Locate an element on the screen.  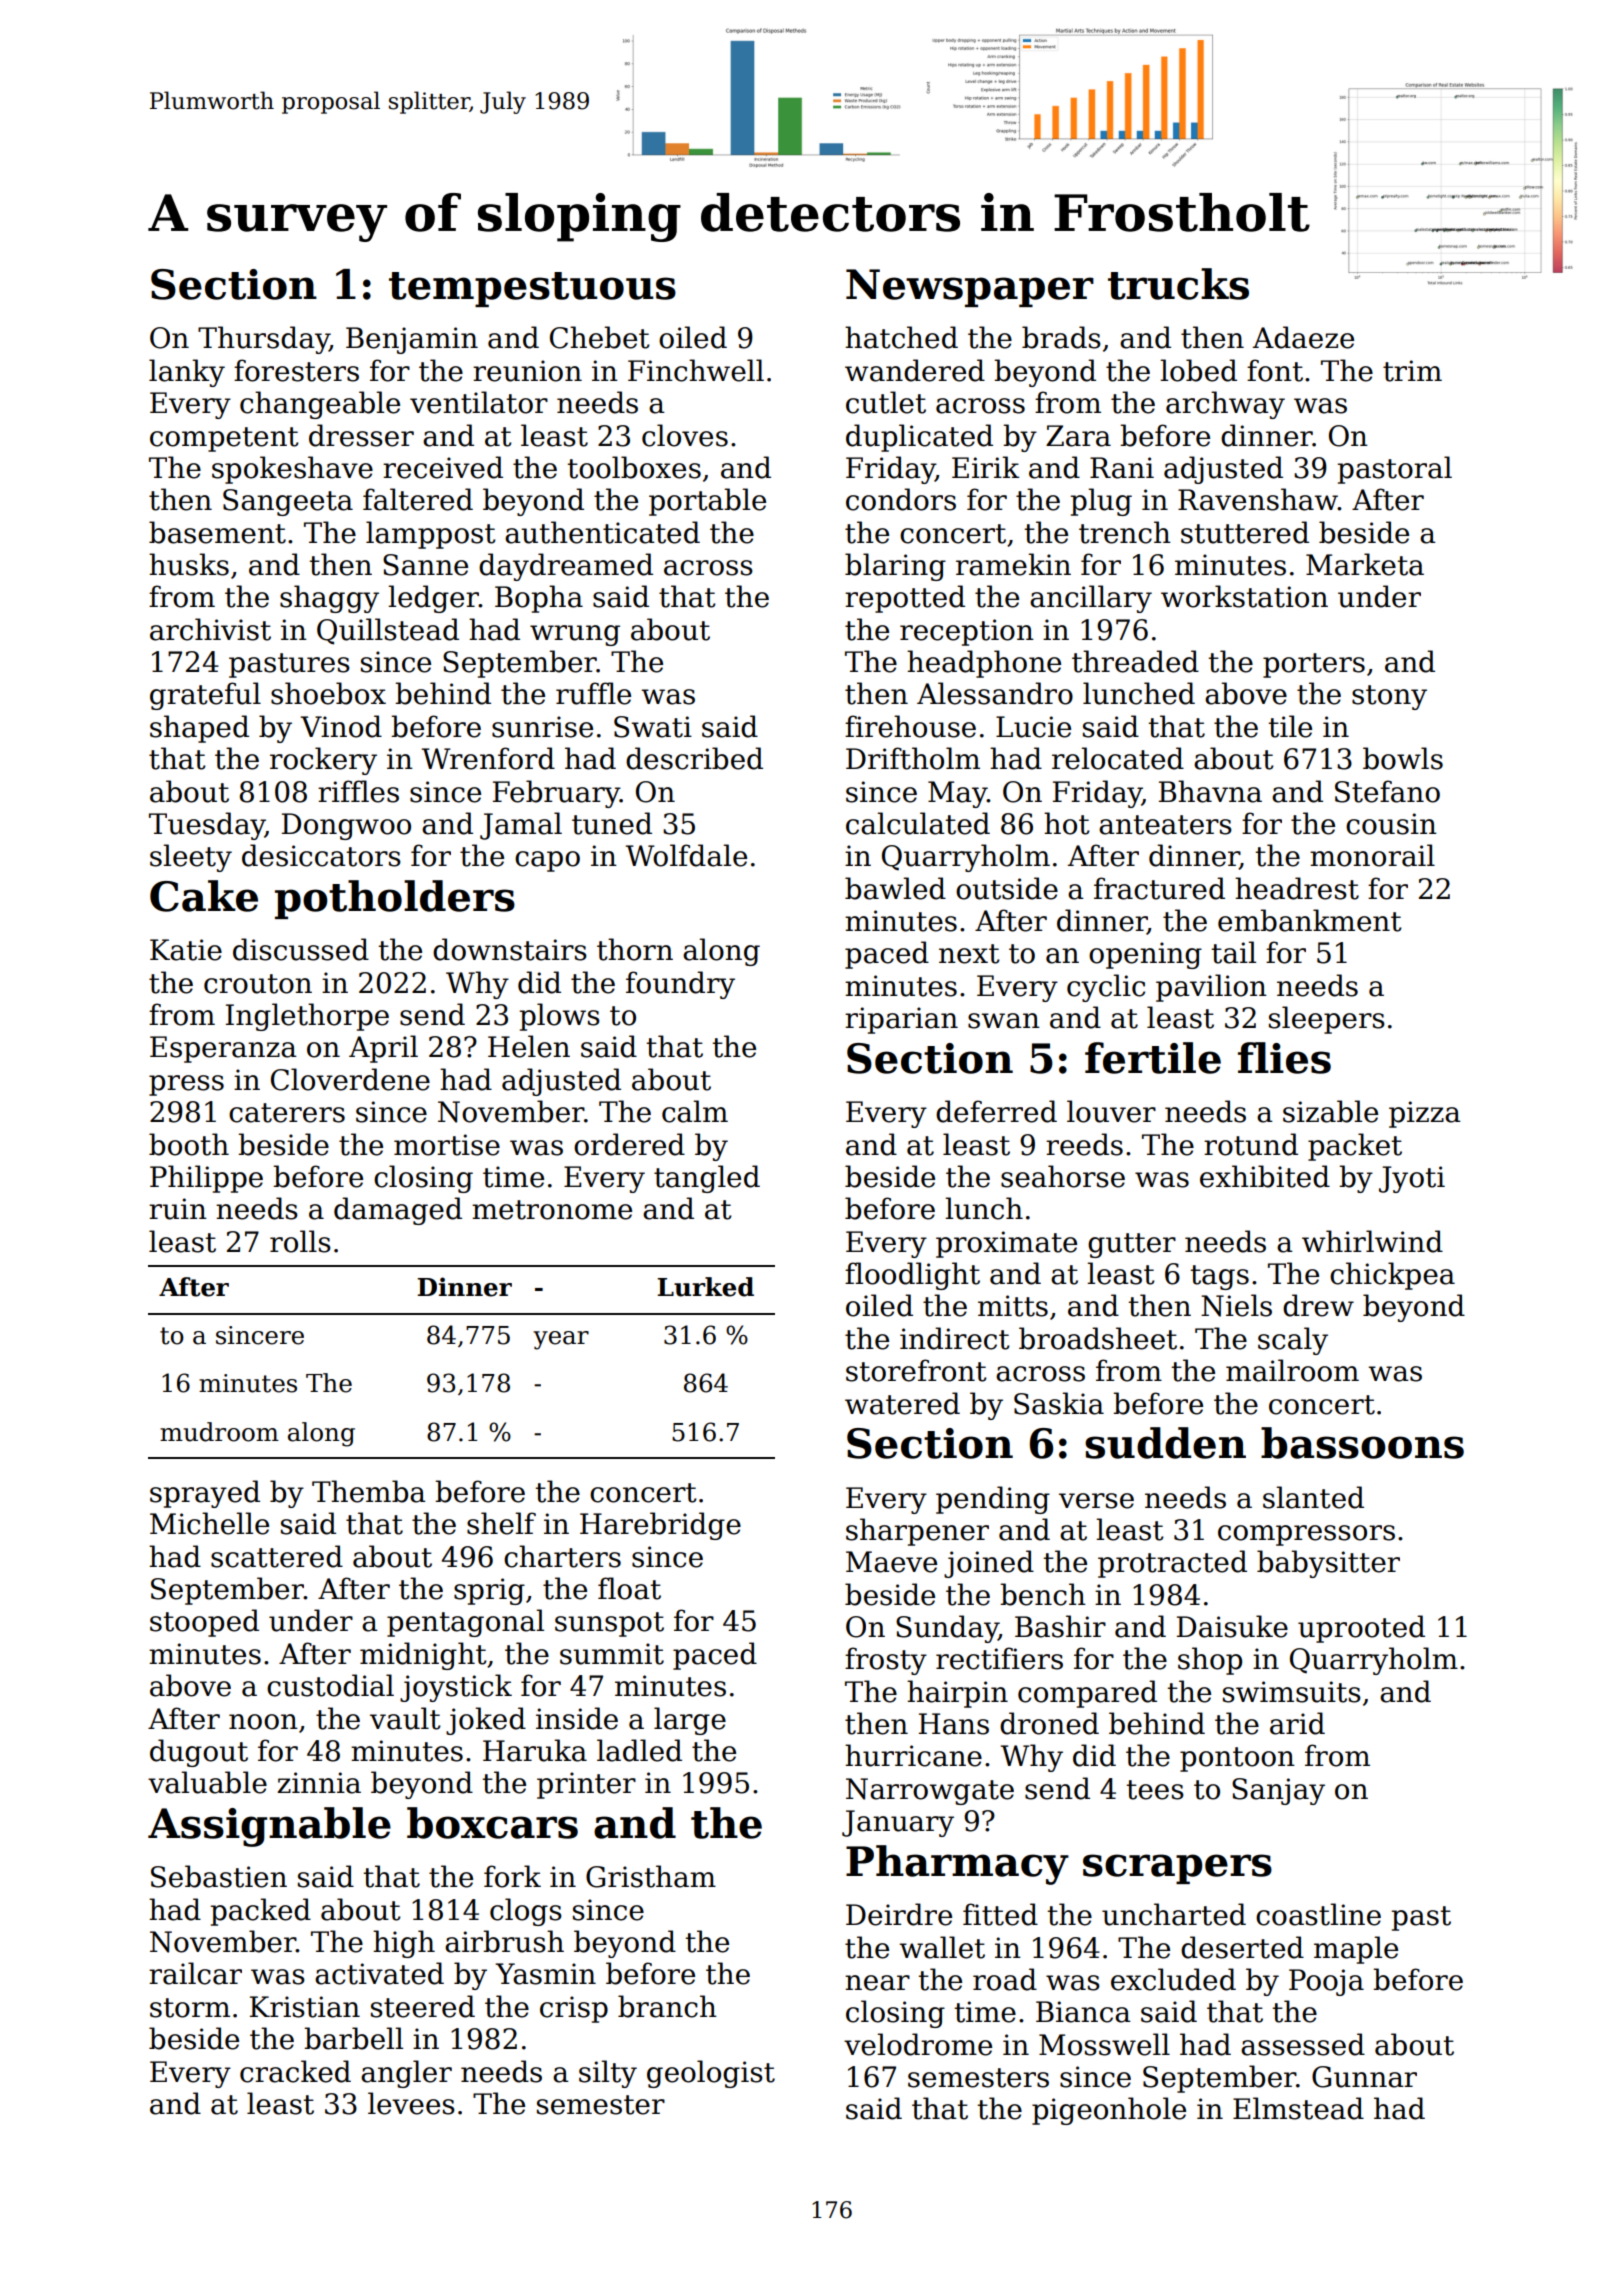
tempestuous is located at coordinates (532, 289).
